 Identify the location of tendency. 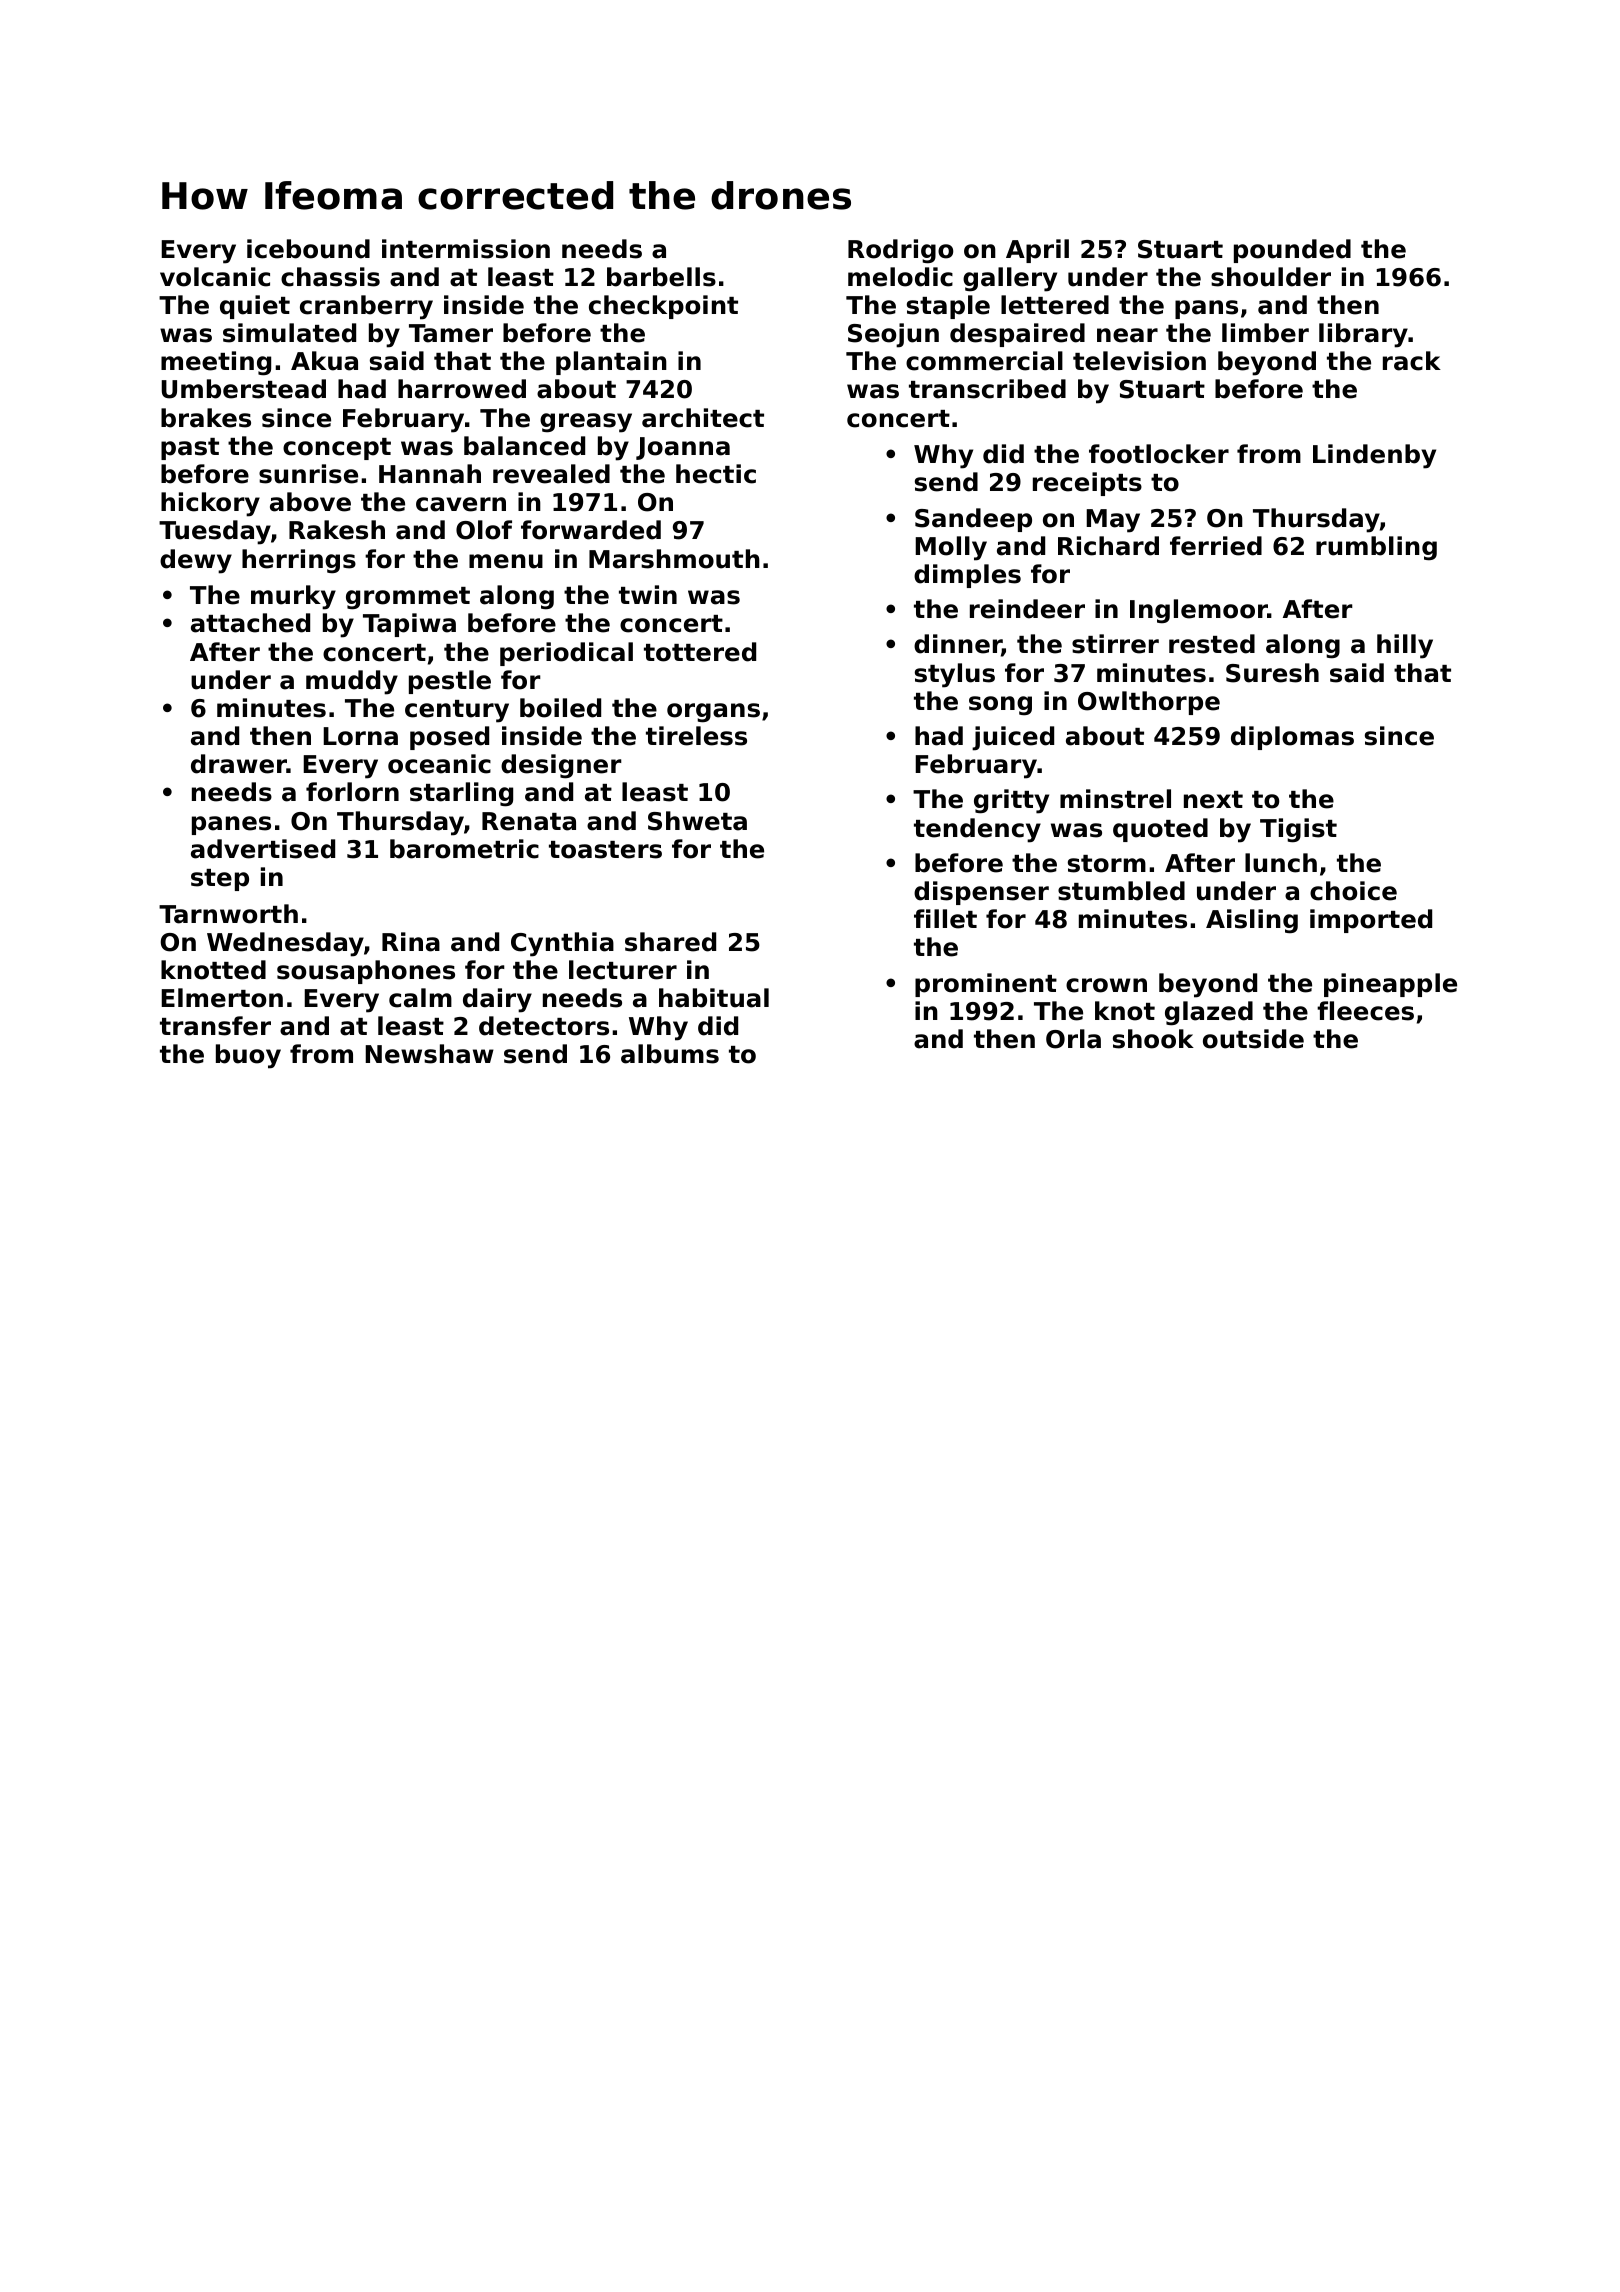
(977, 830).
